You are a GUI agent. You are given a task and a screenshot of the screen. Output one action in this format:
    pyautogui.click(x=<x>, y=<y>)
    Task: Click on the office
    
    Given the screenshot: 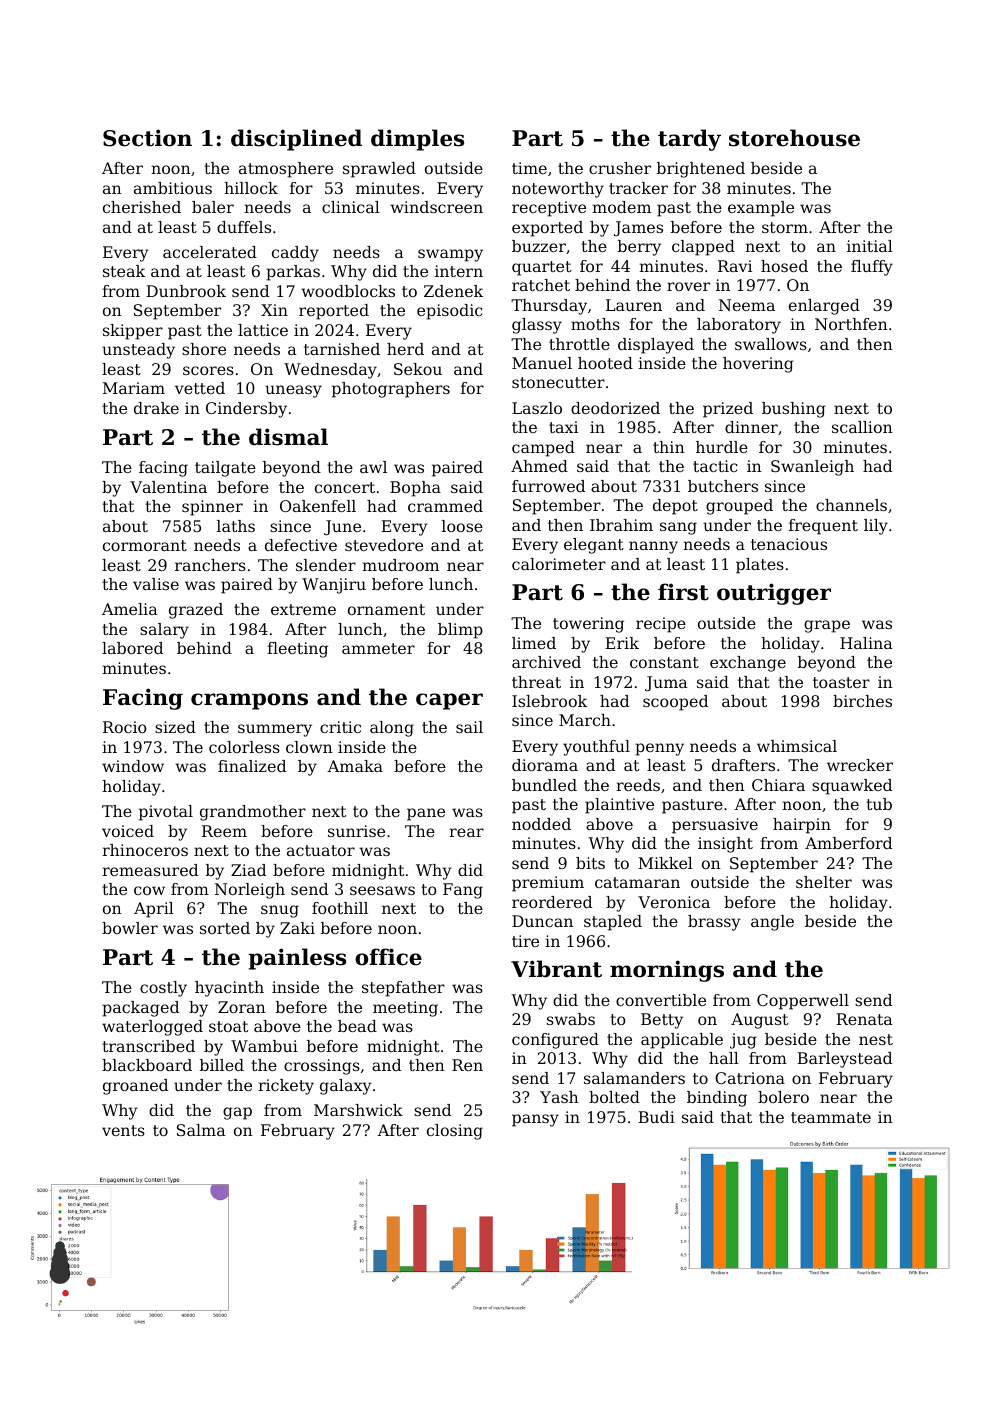 What is the action you would take?
    pyautogui.click(x=388, y=957)
